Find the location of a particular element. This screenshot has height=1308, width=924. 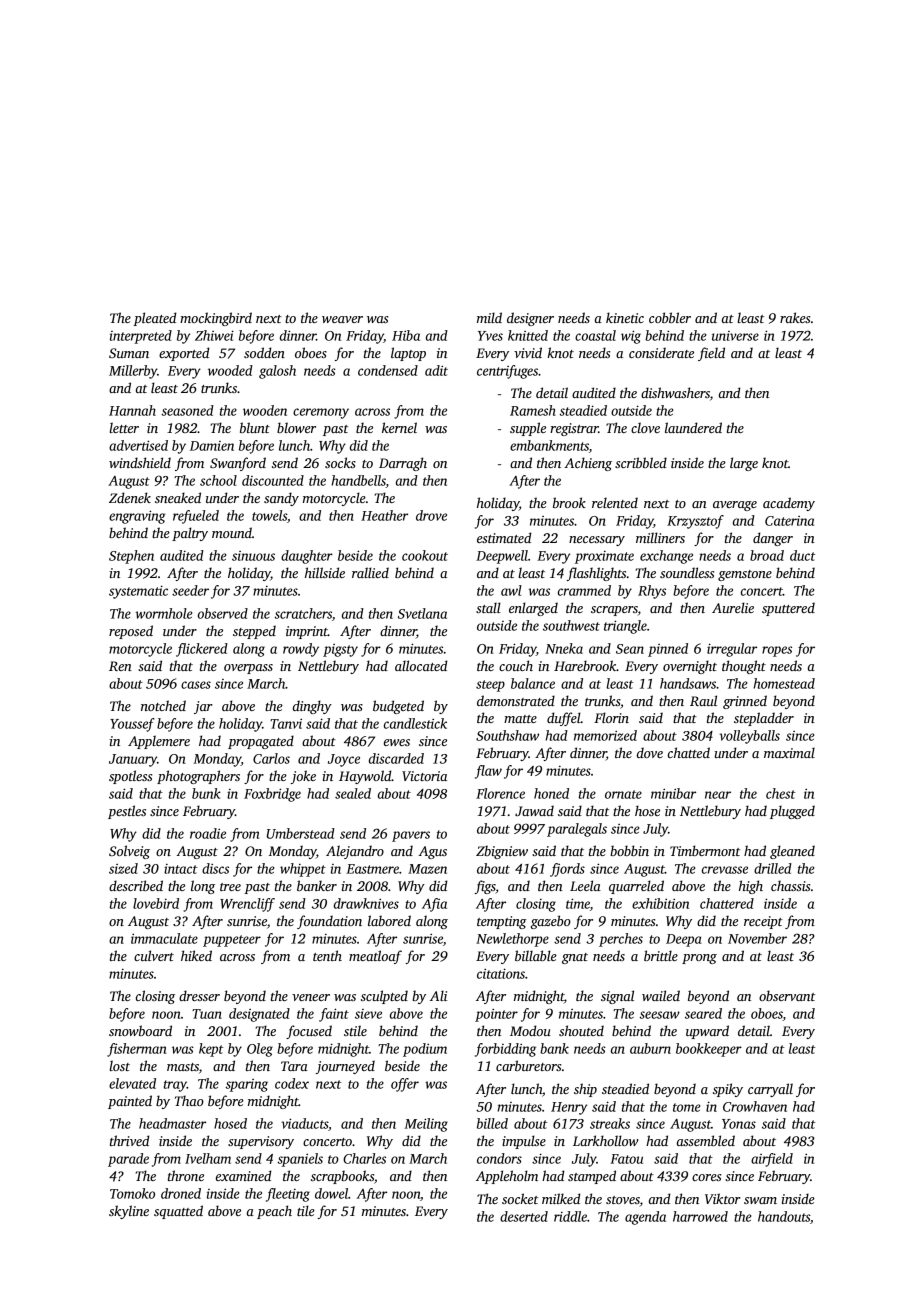

seasoned is located at coordinates (188, 410).
